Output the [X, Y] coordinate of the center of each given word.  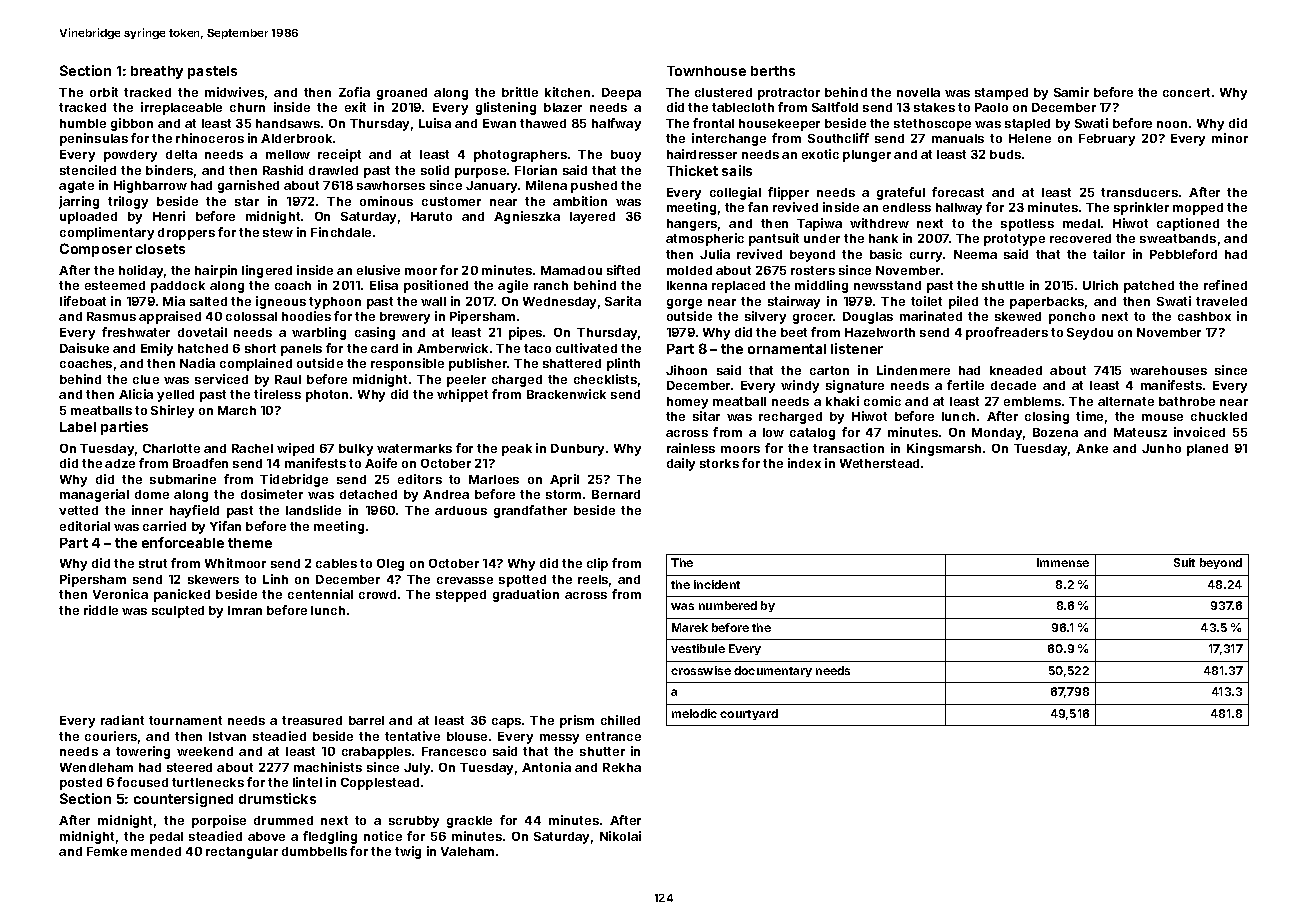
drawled [333, 170]
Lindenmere [913, 370]
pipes [525, 333]
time [1089, 416]
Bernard [616, 494]
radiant [122, 720]
